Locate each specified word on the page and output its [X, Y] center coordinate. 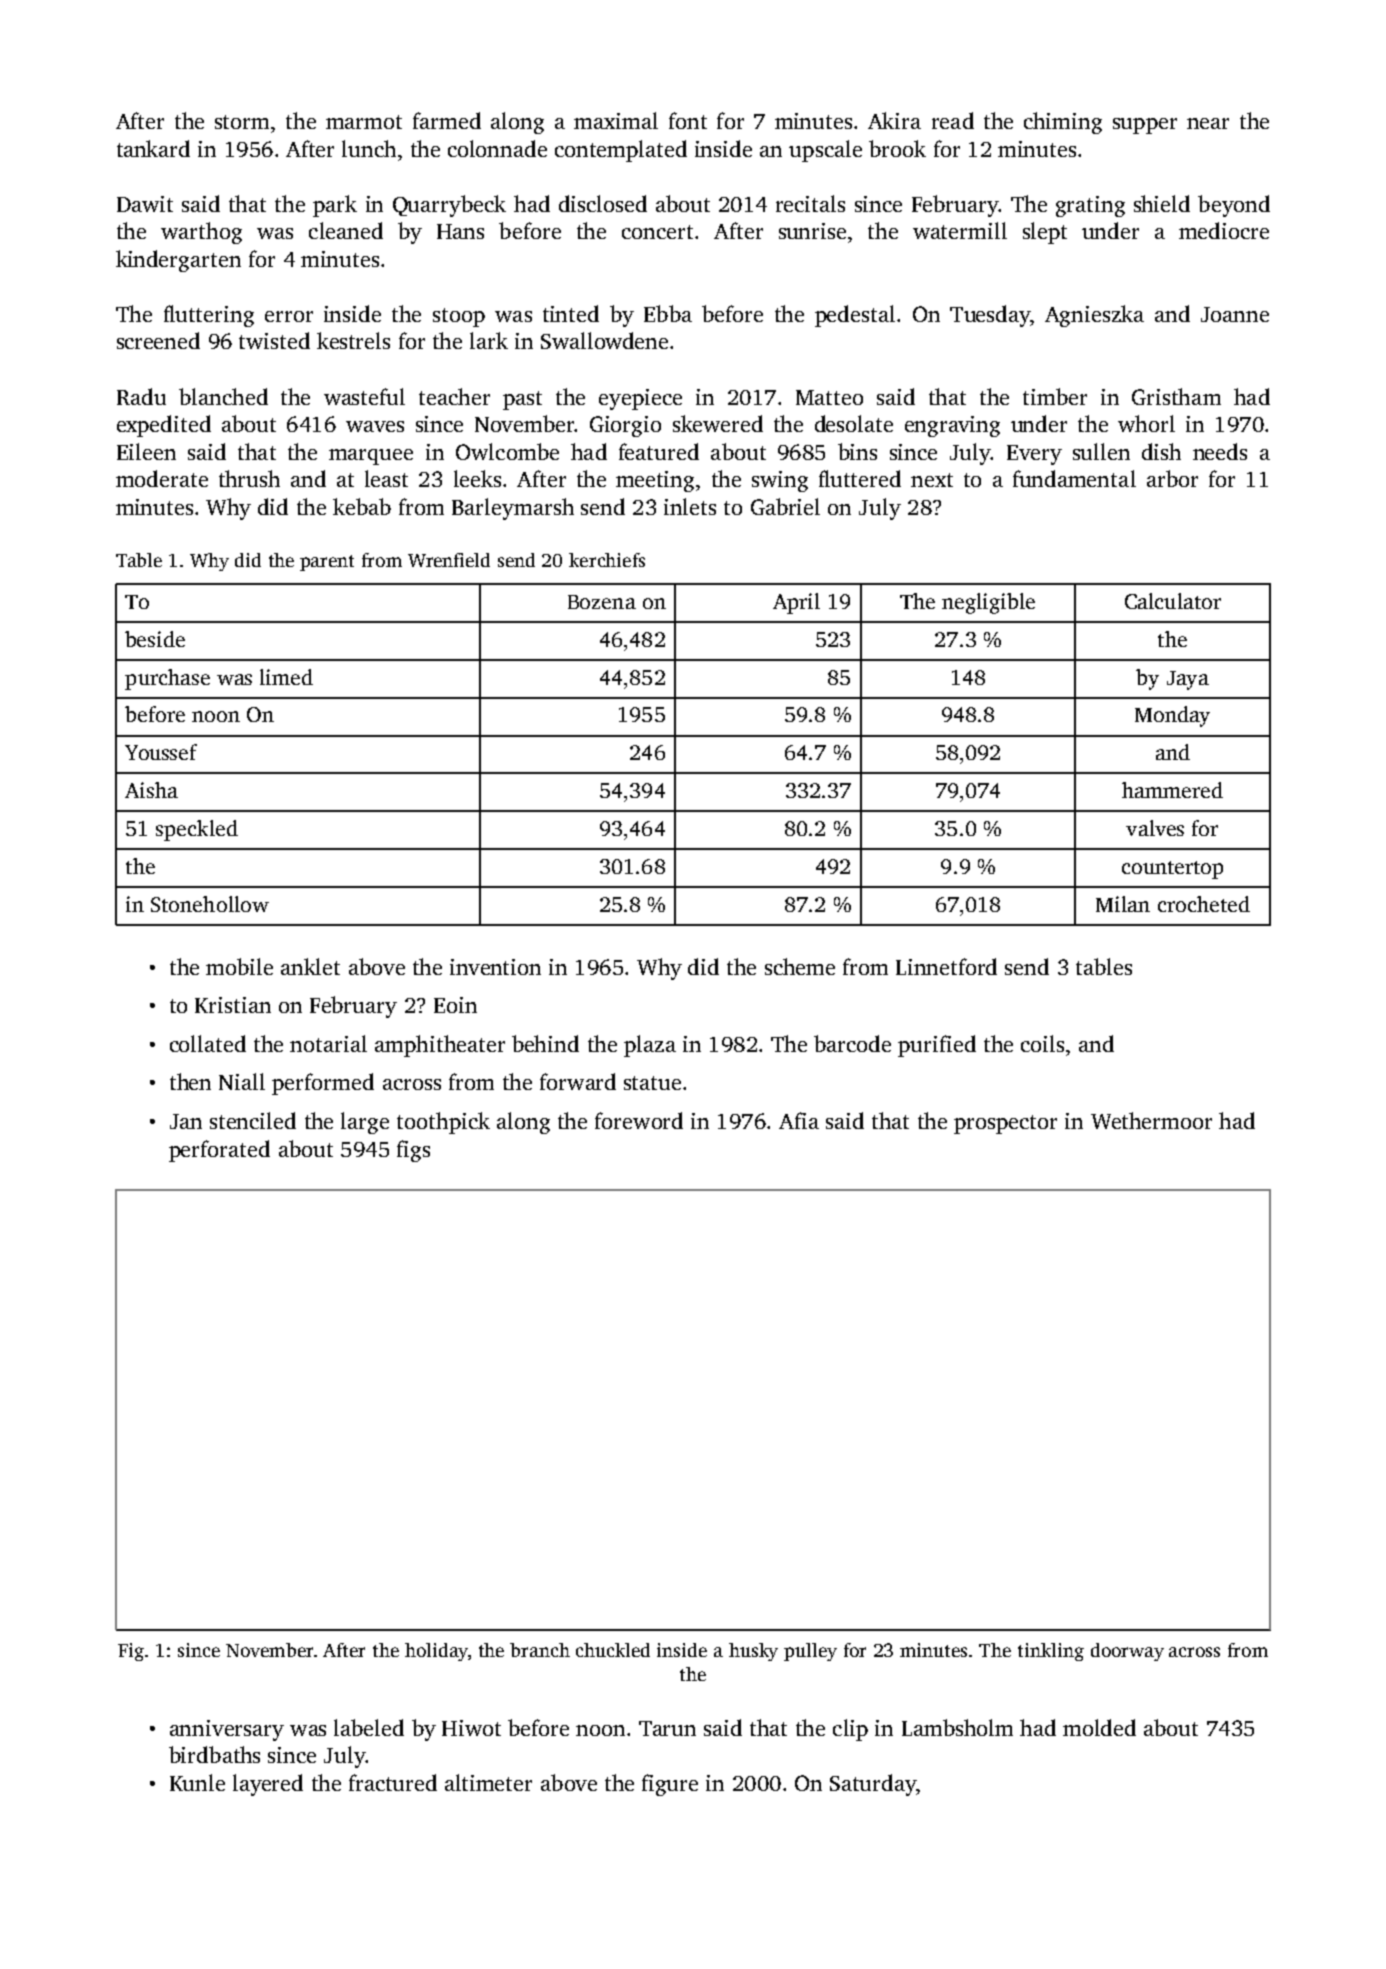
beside [155, 639]
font [688, 120]
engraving [952, 426]
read [953, 120]
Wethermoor [1151, 1120]
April [796, 603]
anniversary [227, 1730]
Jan [186, 1121]
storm [242, 122]
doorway [1127, 1652]
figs [413, 1151]
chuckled [613, 1650]
